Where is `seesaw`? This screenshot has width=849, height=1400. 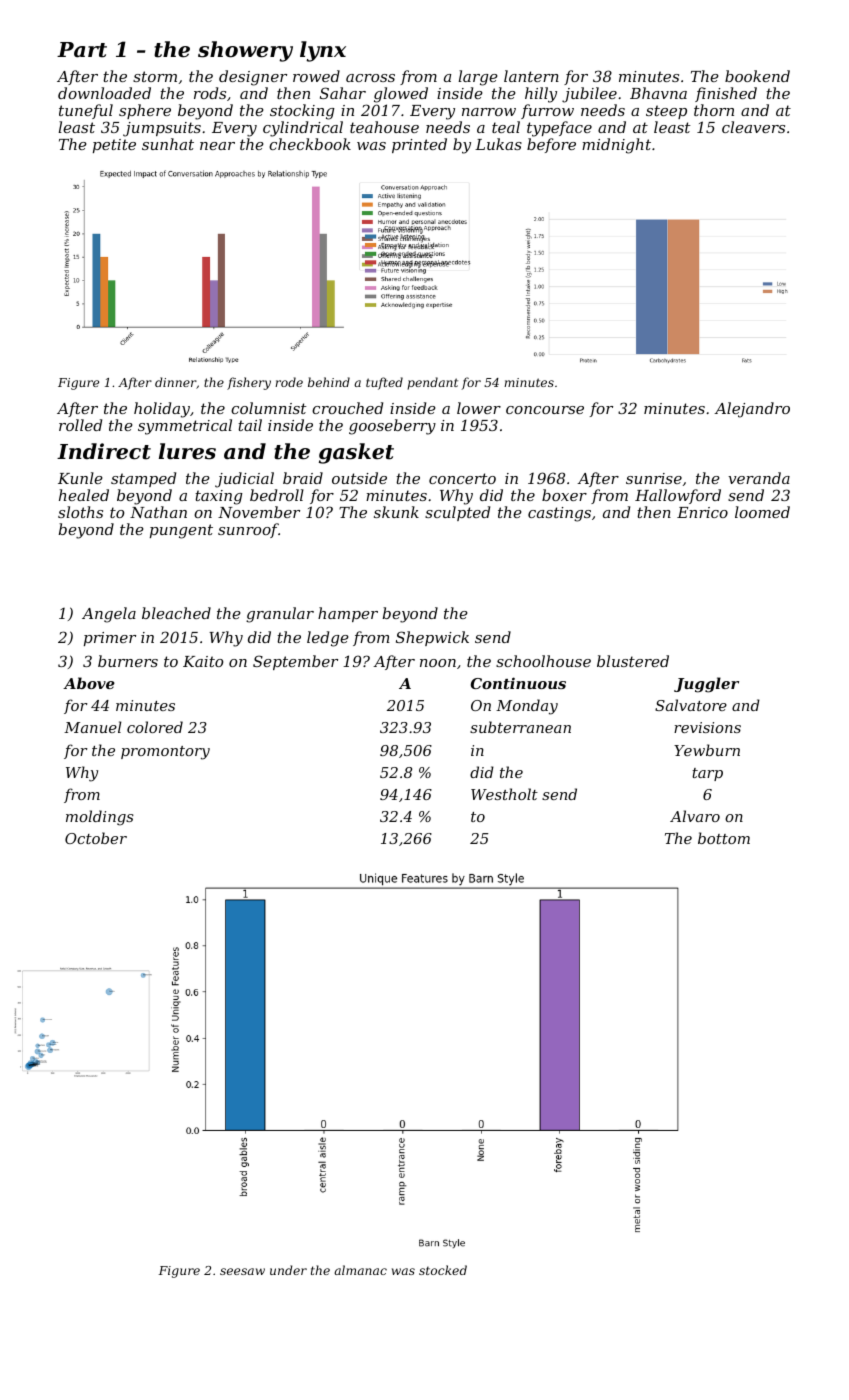
seesaw is located at coordinates (242, 1271).
